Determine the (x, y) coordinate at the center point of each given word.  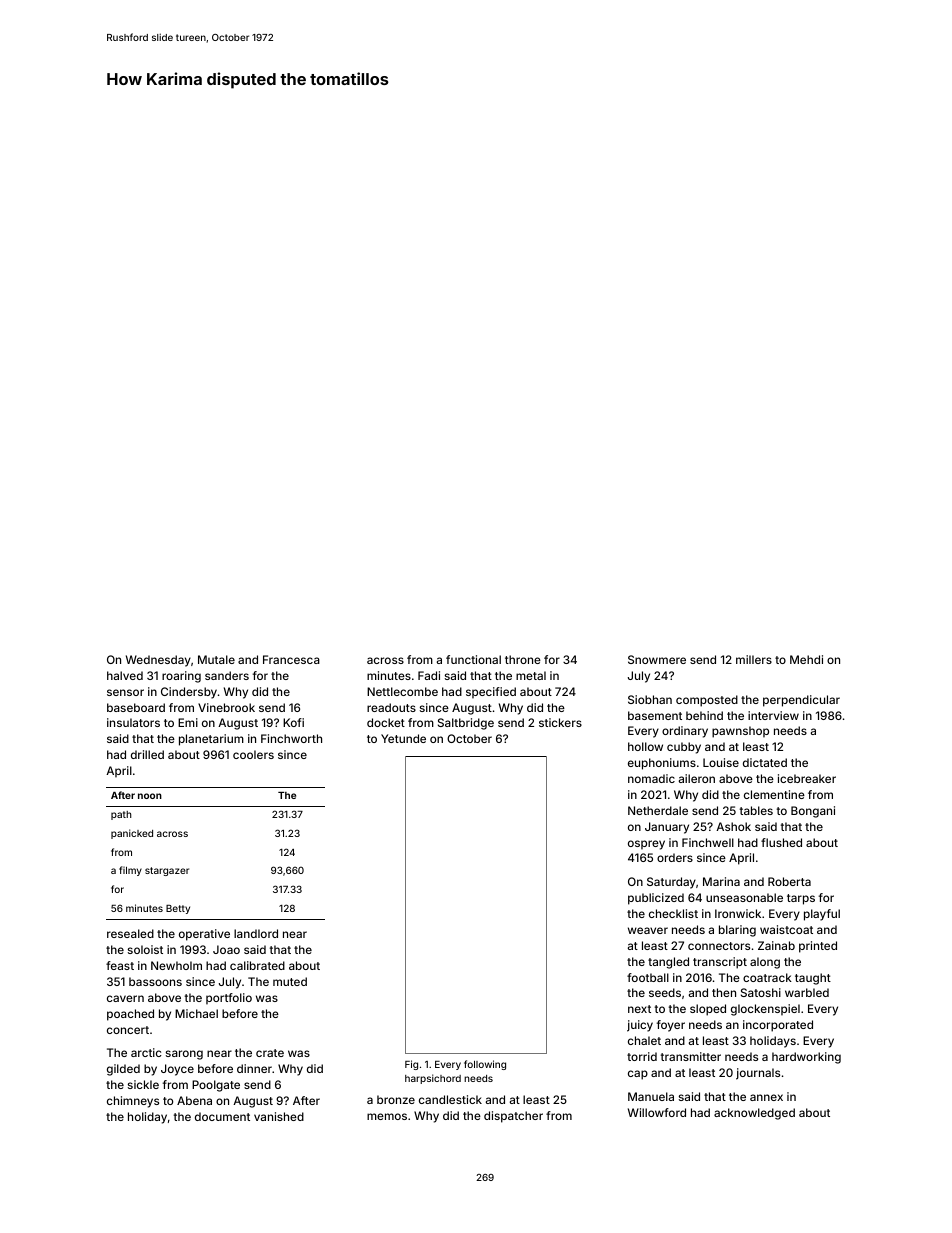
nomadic (651, 778)
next (639, 1009)
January (667, 828)
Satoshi (761, 992)
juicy (640, 1026)
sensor (125, 692)
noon (150, 796)
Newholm (176, 965)
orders (675, 857)
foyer (671, 1026)
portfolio (229, 999)
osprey (646, 845)
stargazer (167, 871)
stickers (560, 722)
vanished (279, 1116)
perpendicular (801, 701)
